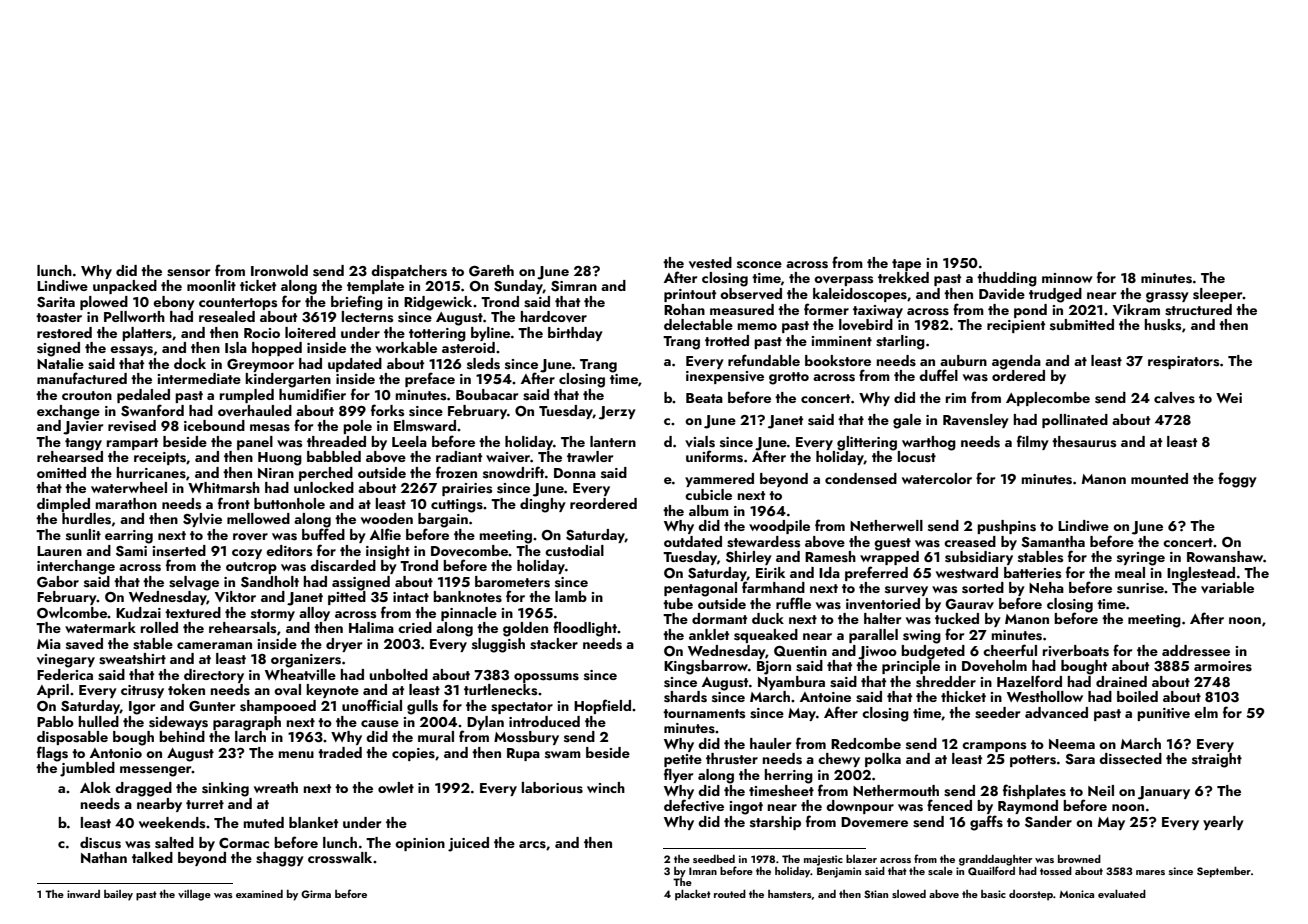 This image has height=924, width=1308. I want to click on dissected, so click(1130, 759).
